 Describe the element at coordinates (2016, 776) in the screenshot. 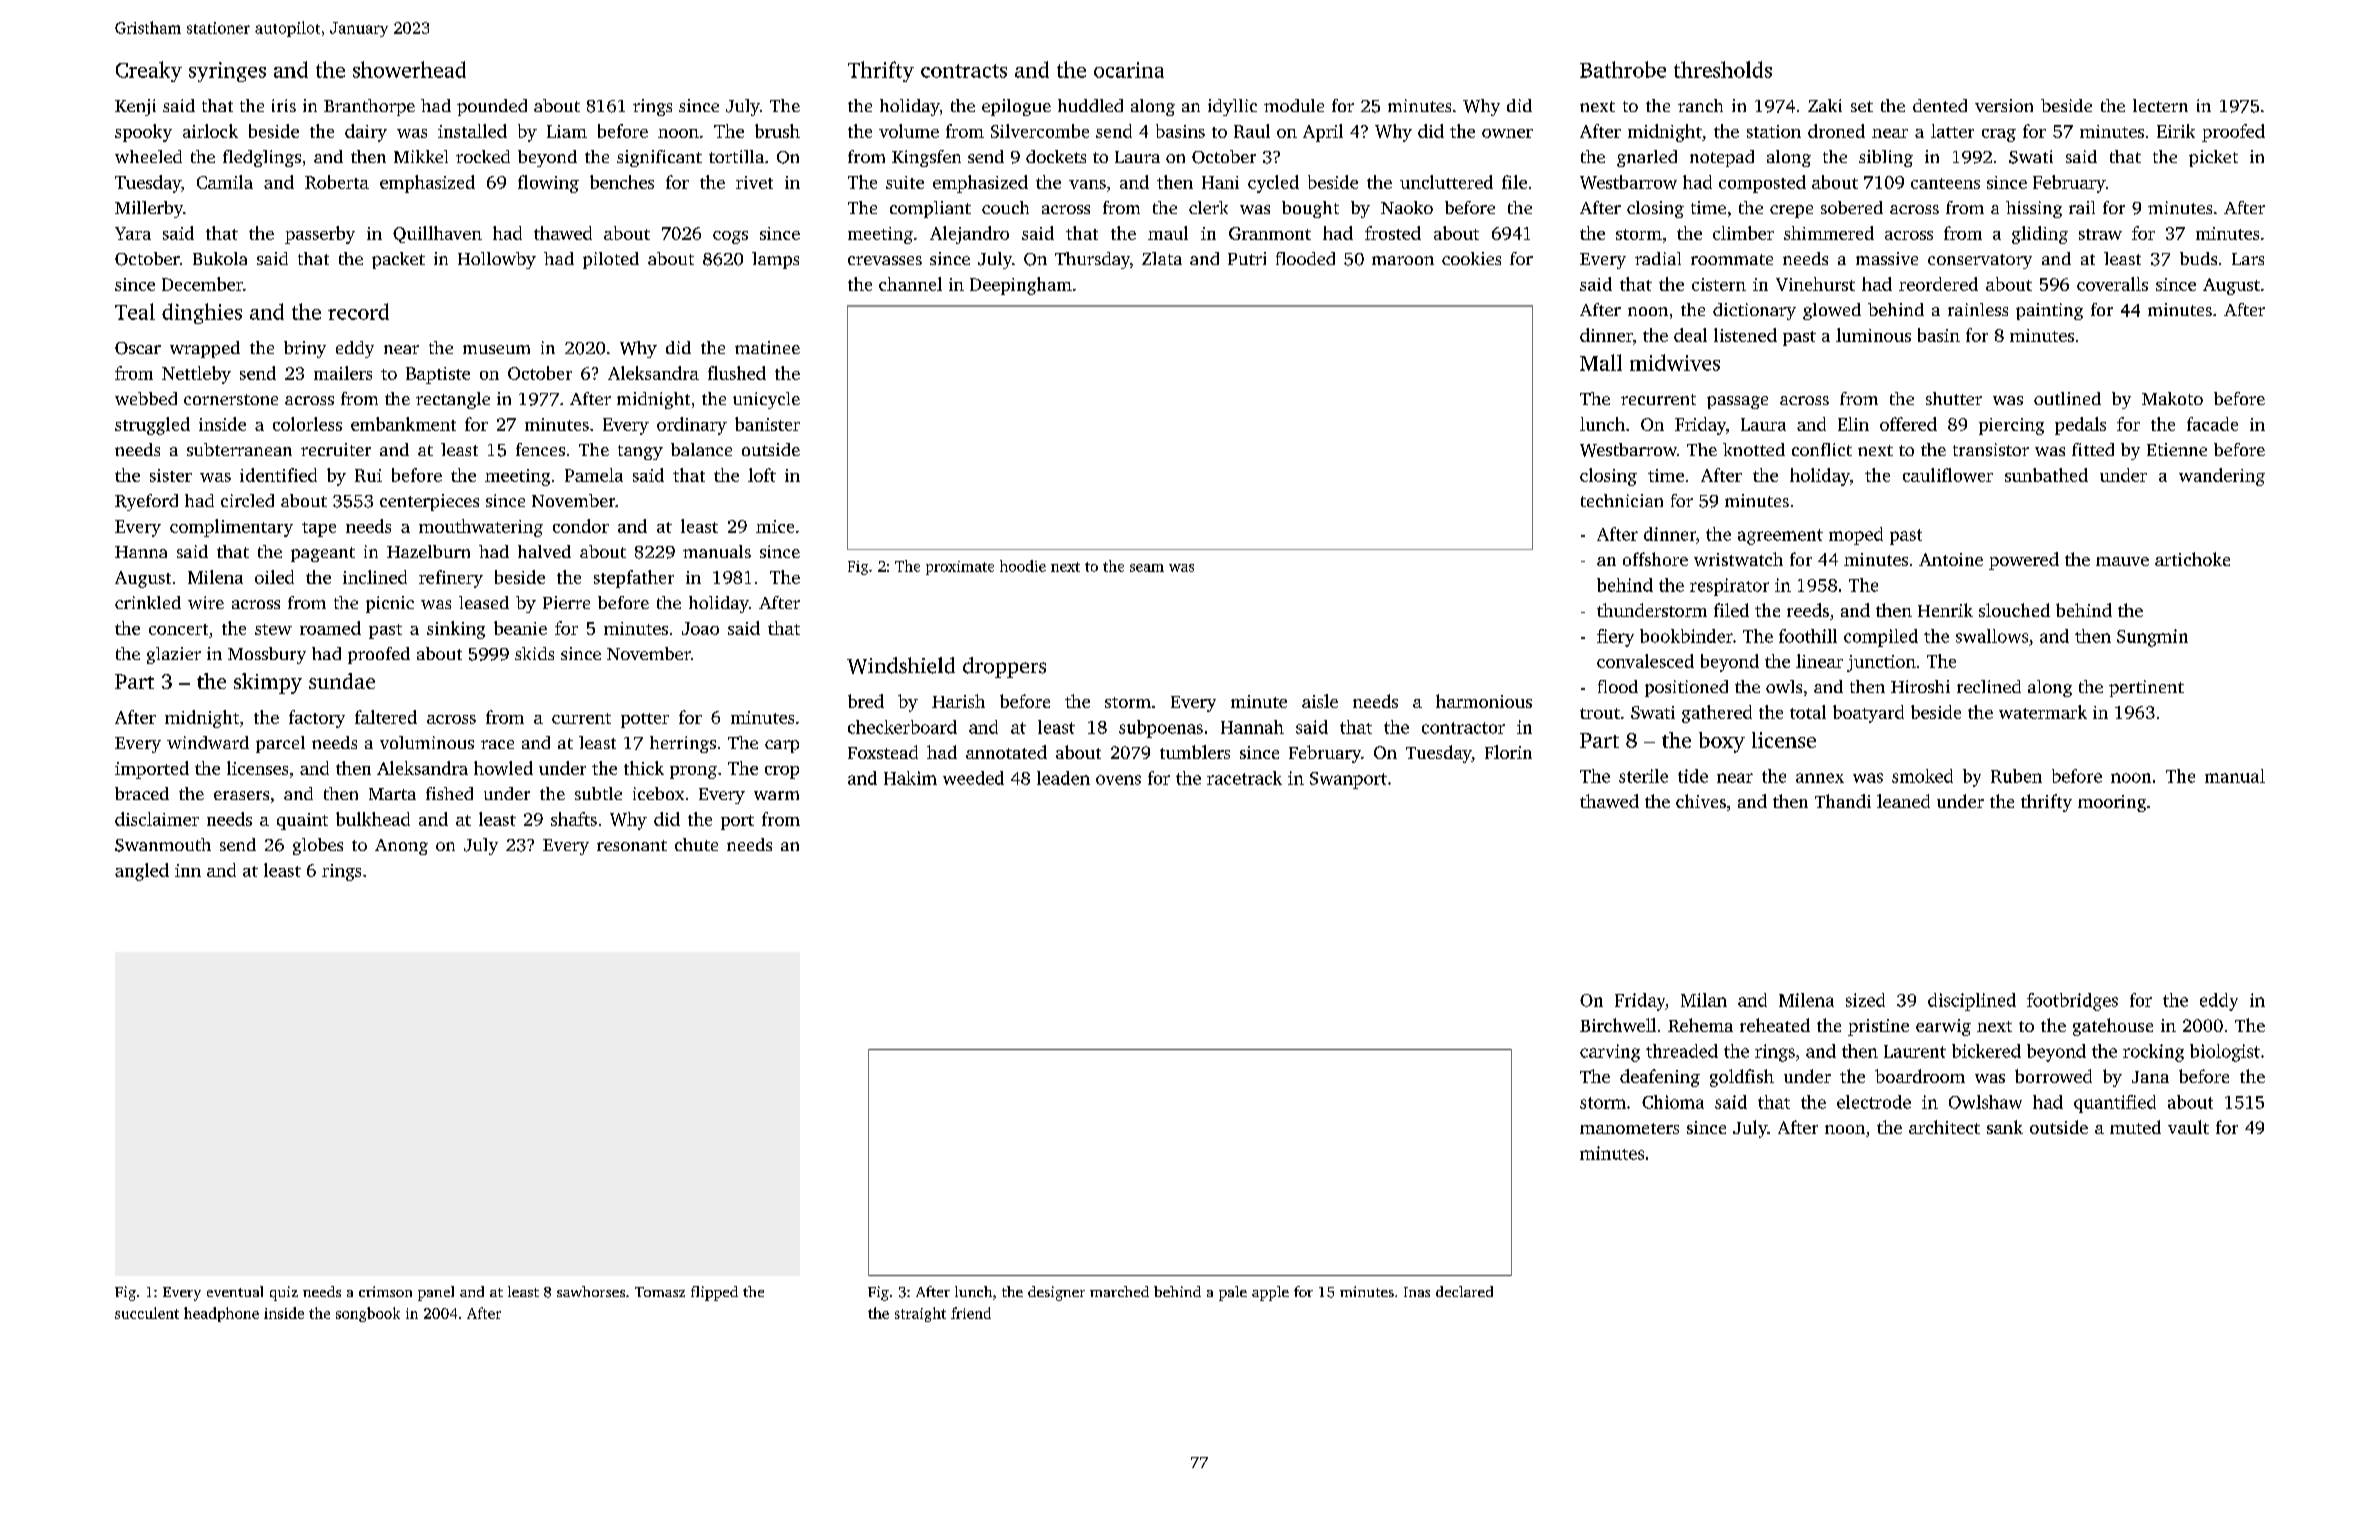

I see `Ruben` at that location.
